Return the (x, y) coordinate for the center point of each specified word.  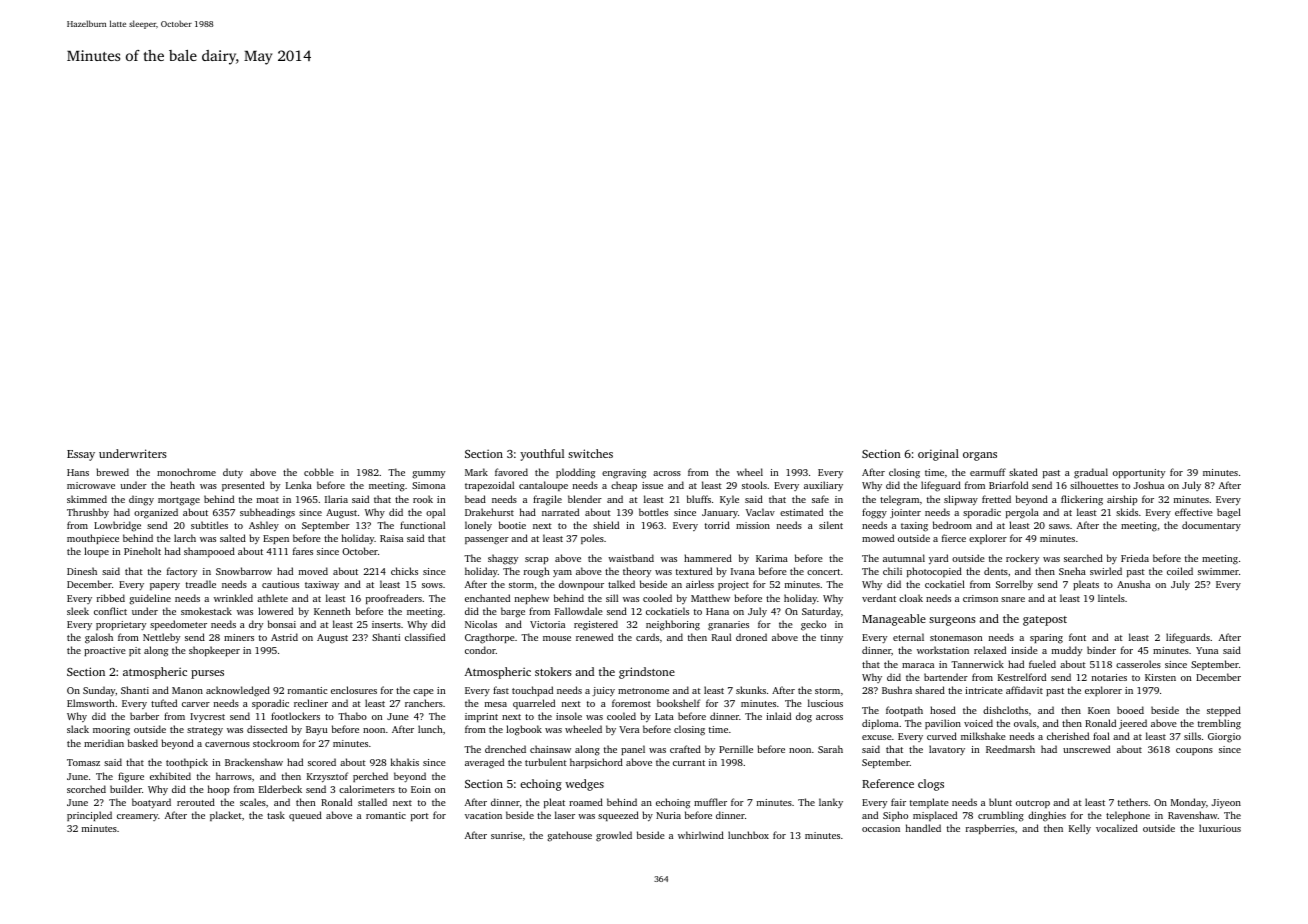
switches (590, 453)
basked (143, 743)
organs (980, 456)
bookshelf (678, 703)
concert (823, 572)
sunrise (506, 835)
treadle (201, 584)
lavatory (947, 750)
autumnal (904, 558)
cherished (1068, 736)
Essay (81, 455)
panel (633, 750)
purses (207, 674)
